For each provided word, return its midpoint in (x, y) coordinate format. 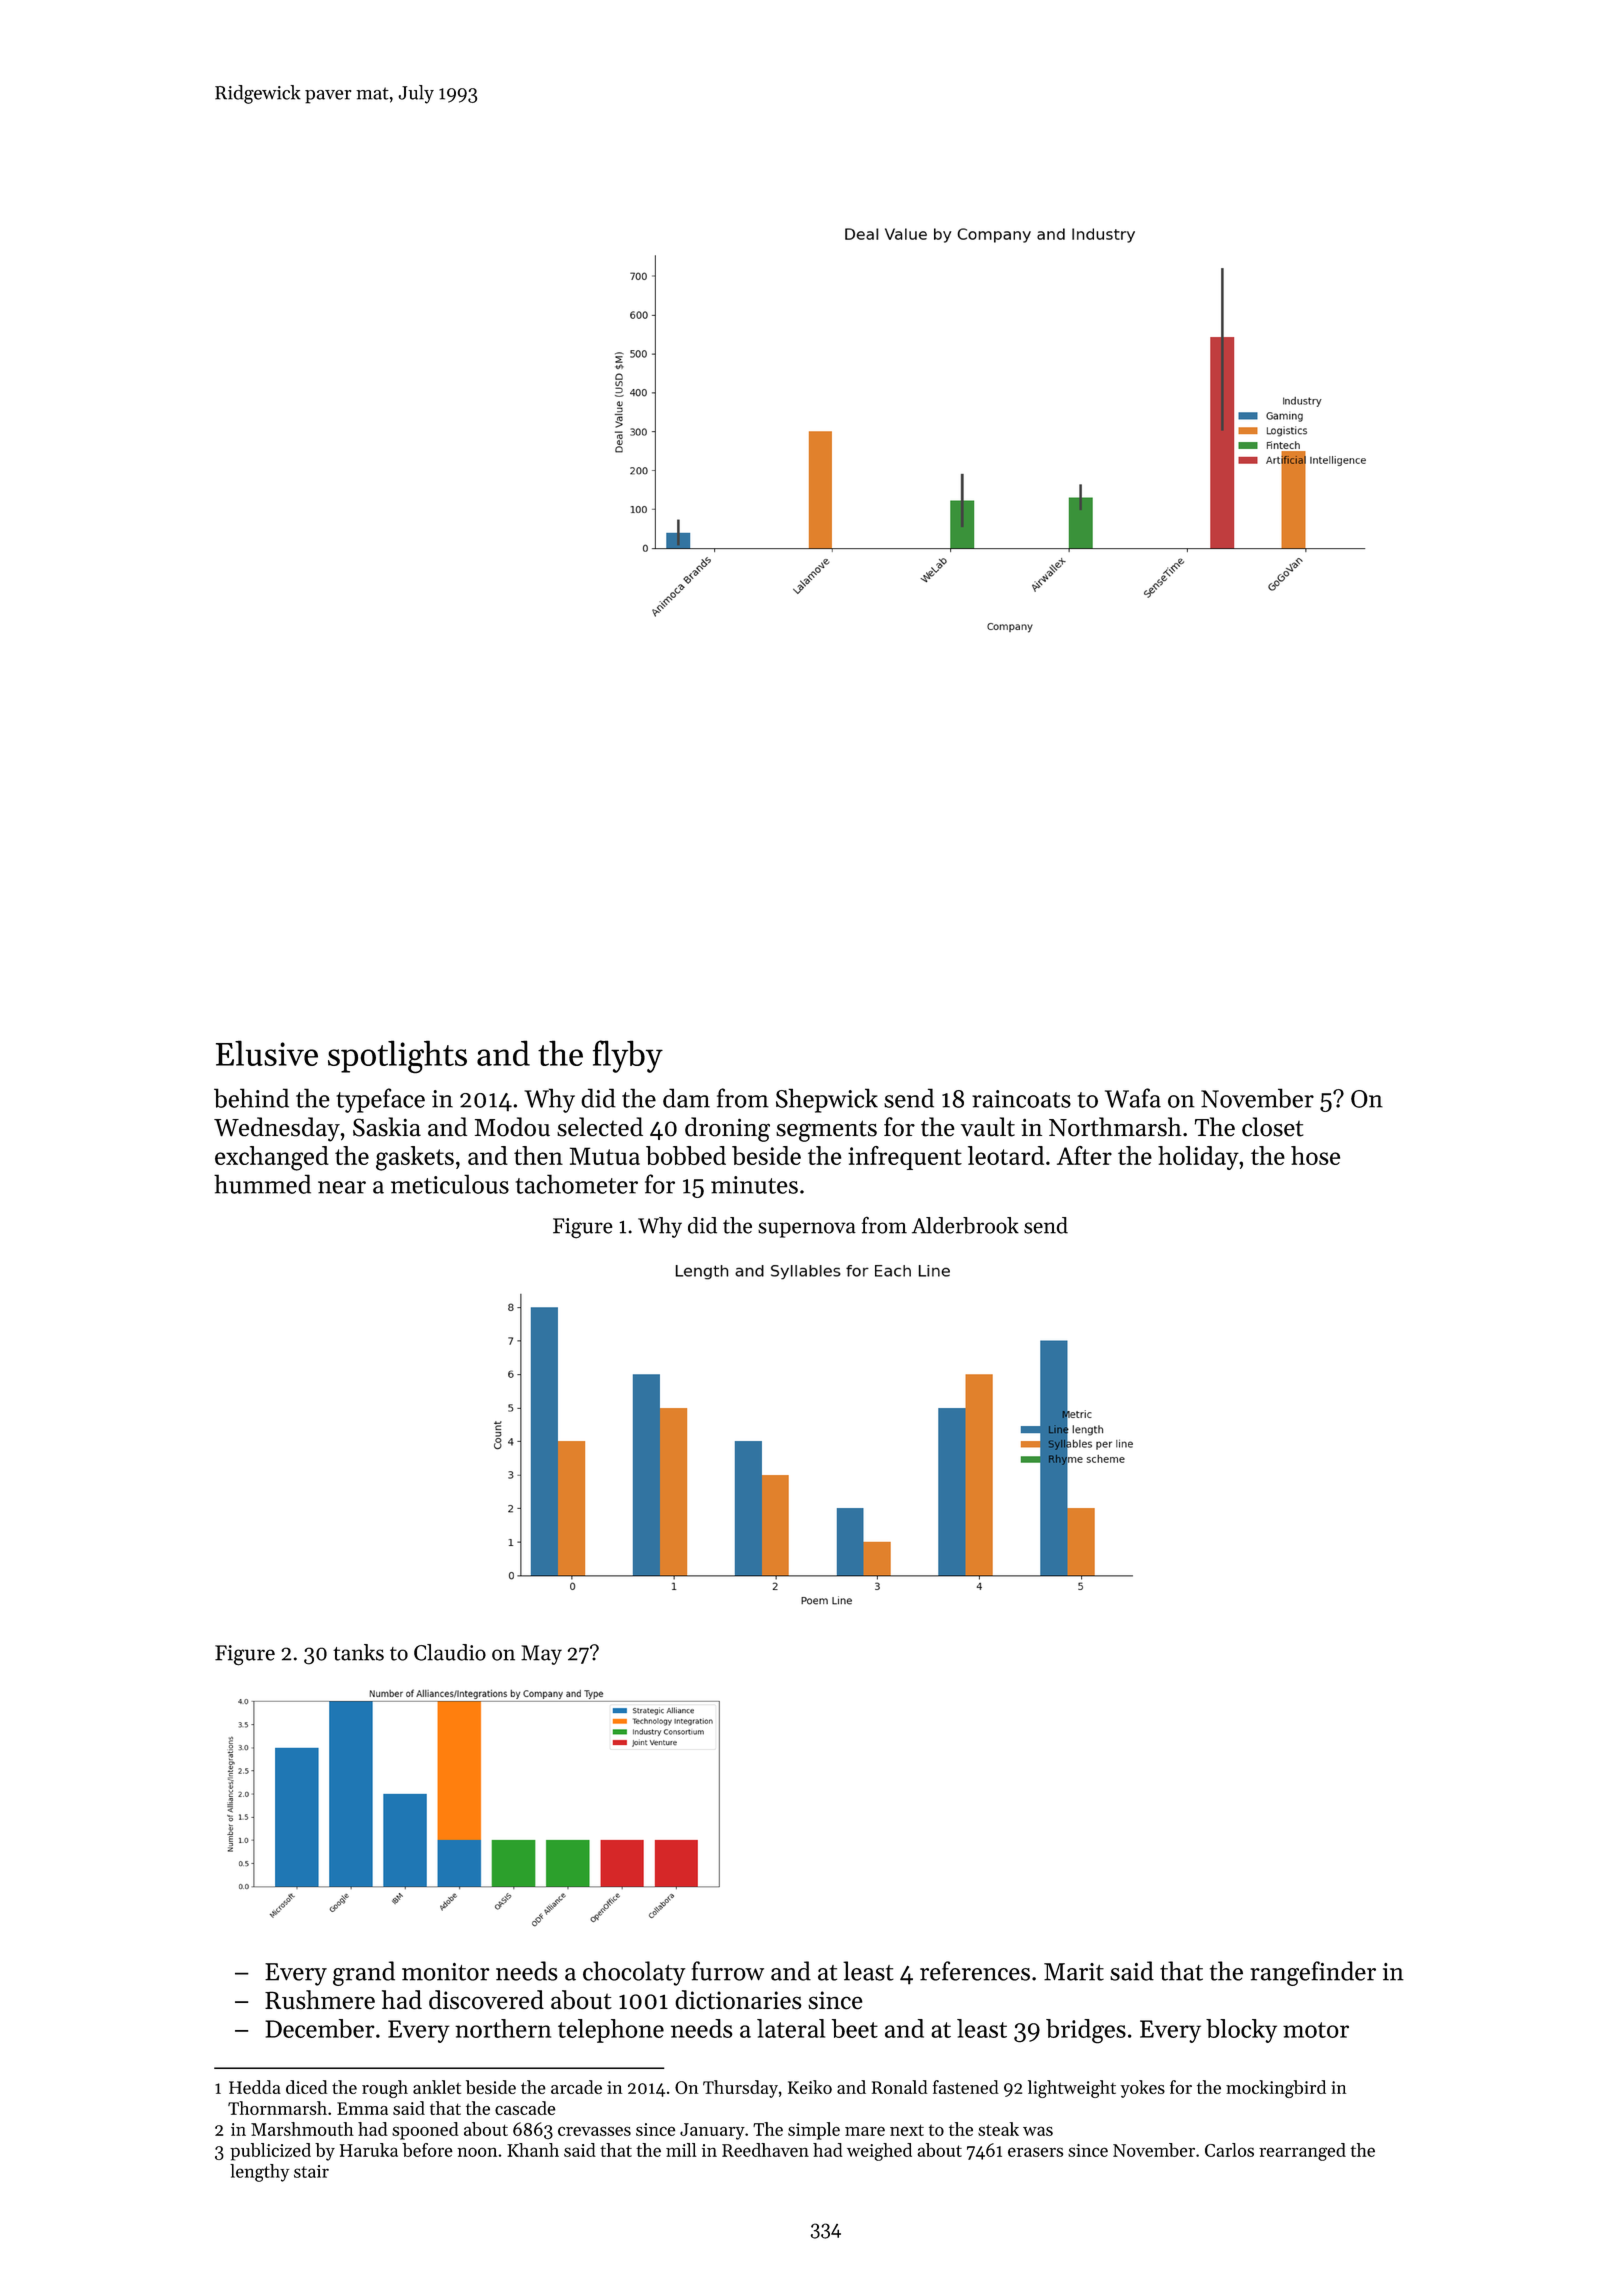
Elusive (267, 1053)
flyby (628, 1056)
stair (311, 2171)
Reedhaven (765, 2150)
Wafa (1133, 1098)
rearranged (1302, 2152)
